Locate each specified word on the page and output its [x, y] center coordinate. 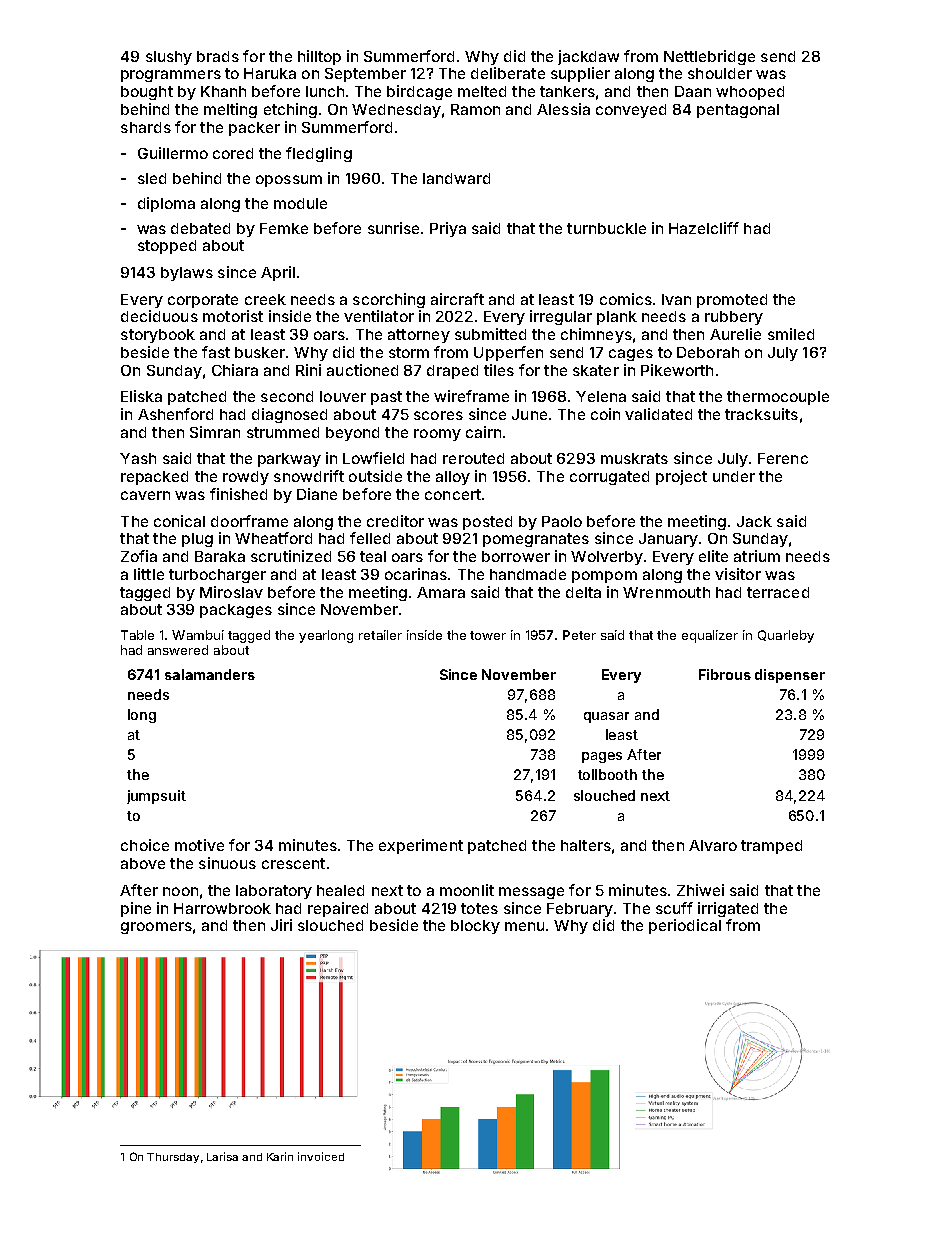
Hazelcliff [704, 228]
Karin [280, 1156]
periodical [685, 926]
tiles [499, 370]
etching [290, 110]
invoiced [321, 1156]
